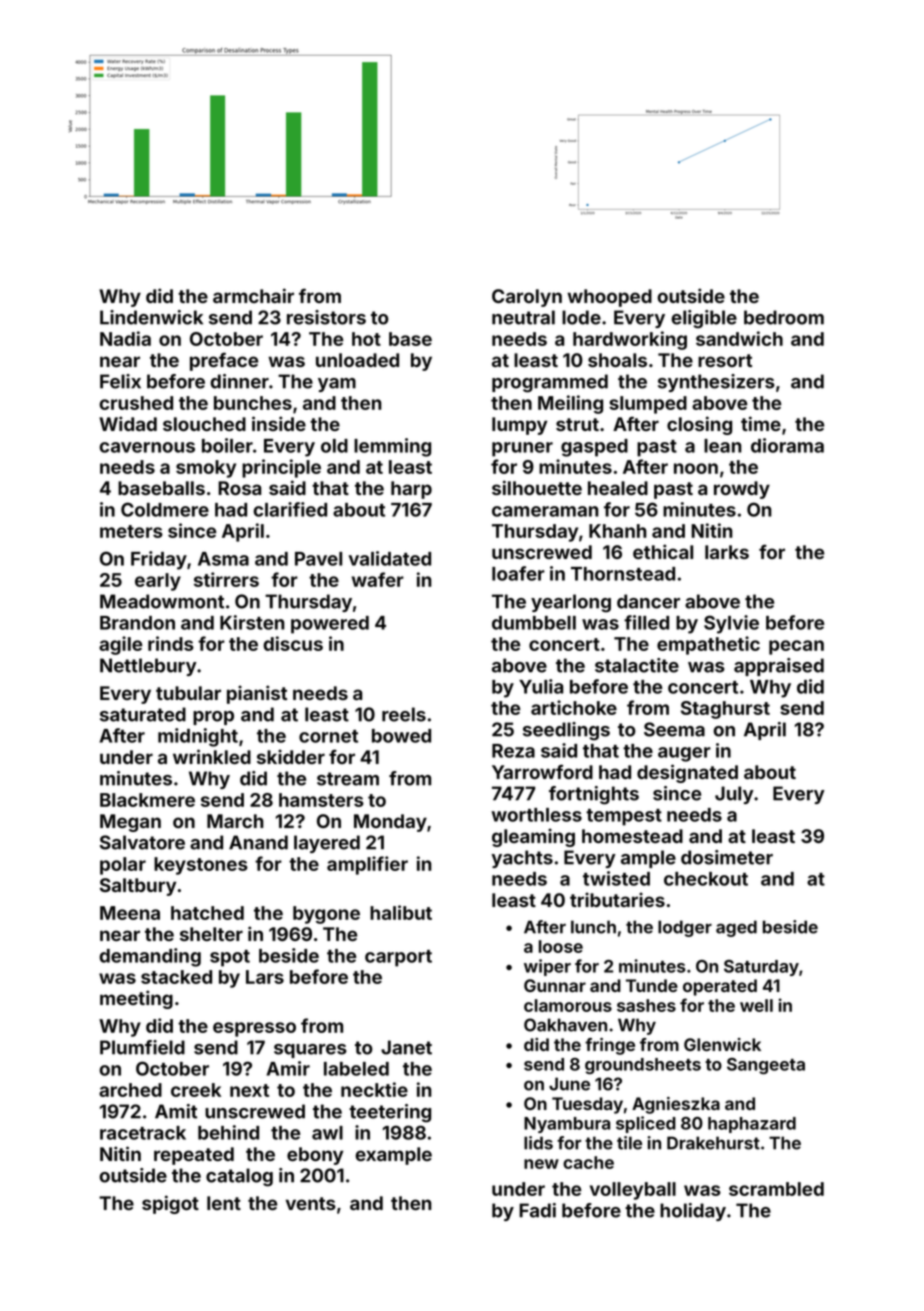 The image size is (924, 1311). What do you see at coordinates (151, 317) in the screenshot?
I see `Lindenwick` at bounding box center [151, 317].
